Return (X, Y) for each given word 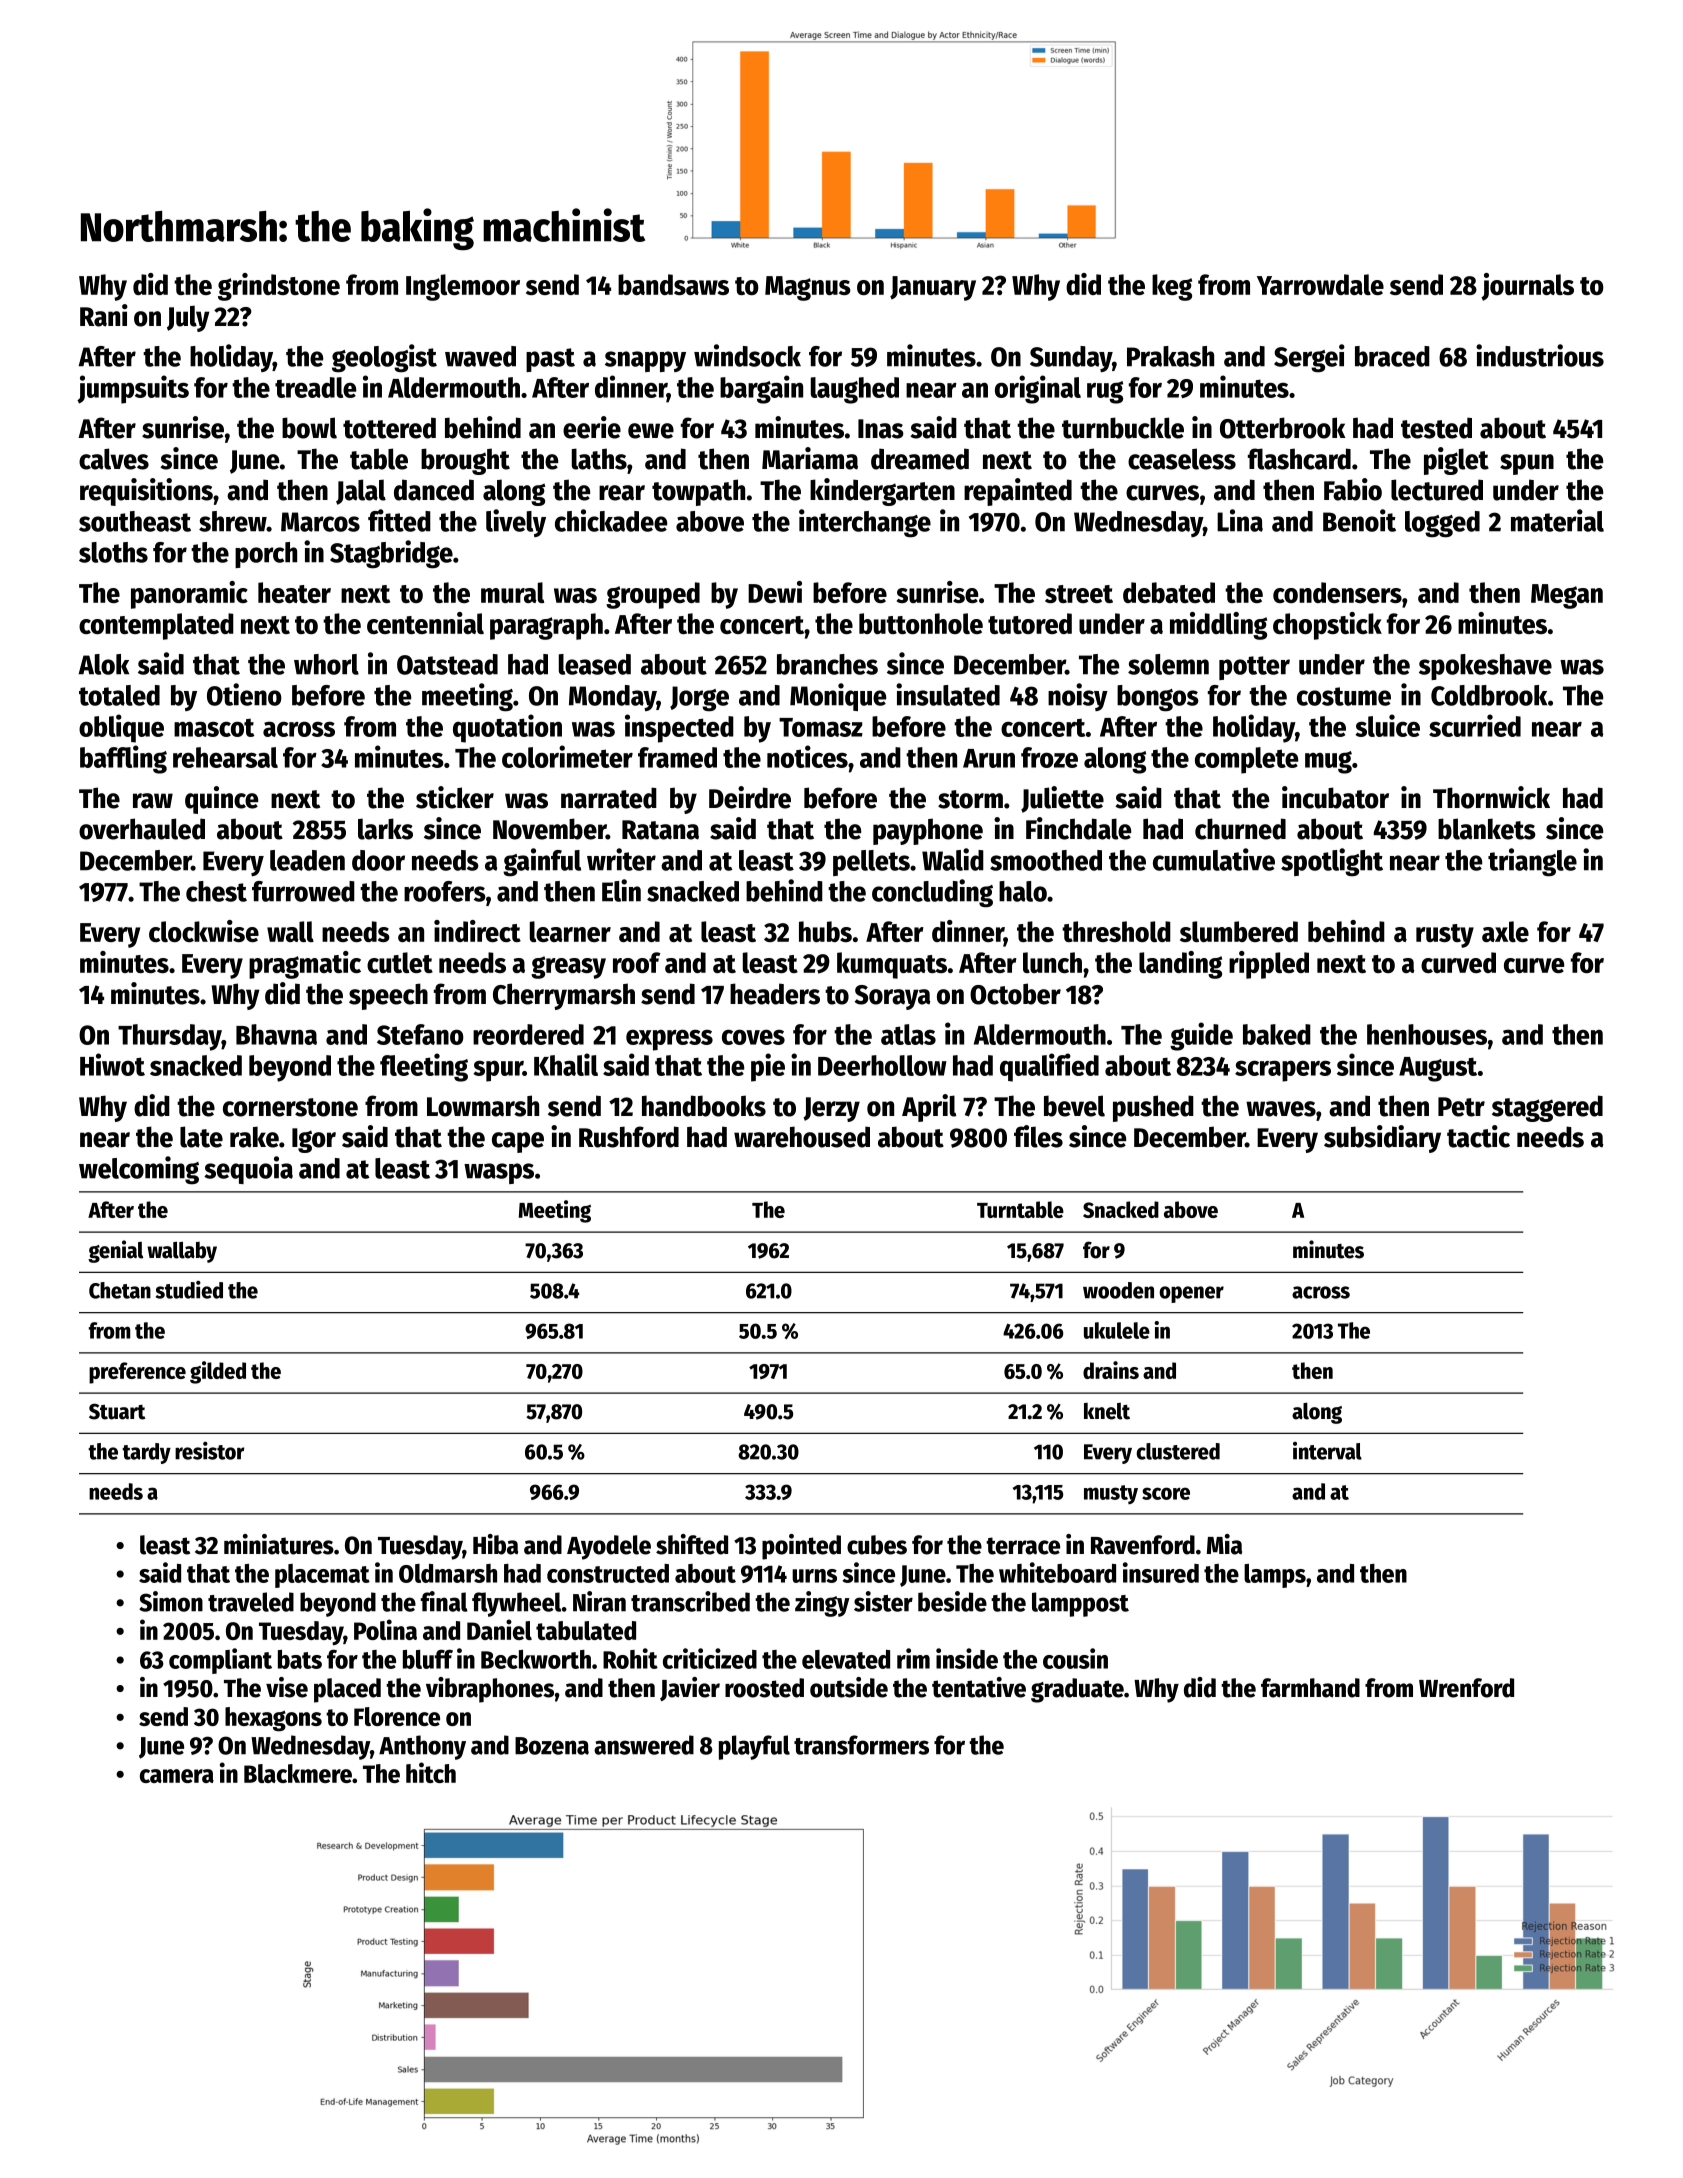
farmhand (1310, 1688)
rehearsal (225, 757)
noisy (1078, 697)
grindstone (279, 287)
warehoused (802, 1137)
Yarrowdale (1320, 284)
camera (177, 1776)
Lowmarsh (483, 1106)
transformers (861, 1745)
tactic (1478, 1136)
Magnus (808, 288)
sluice (1387, 725)
